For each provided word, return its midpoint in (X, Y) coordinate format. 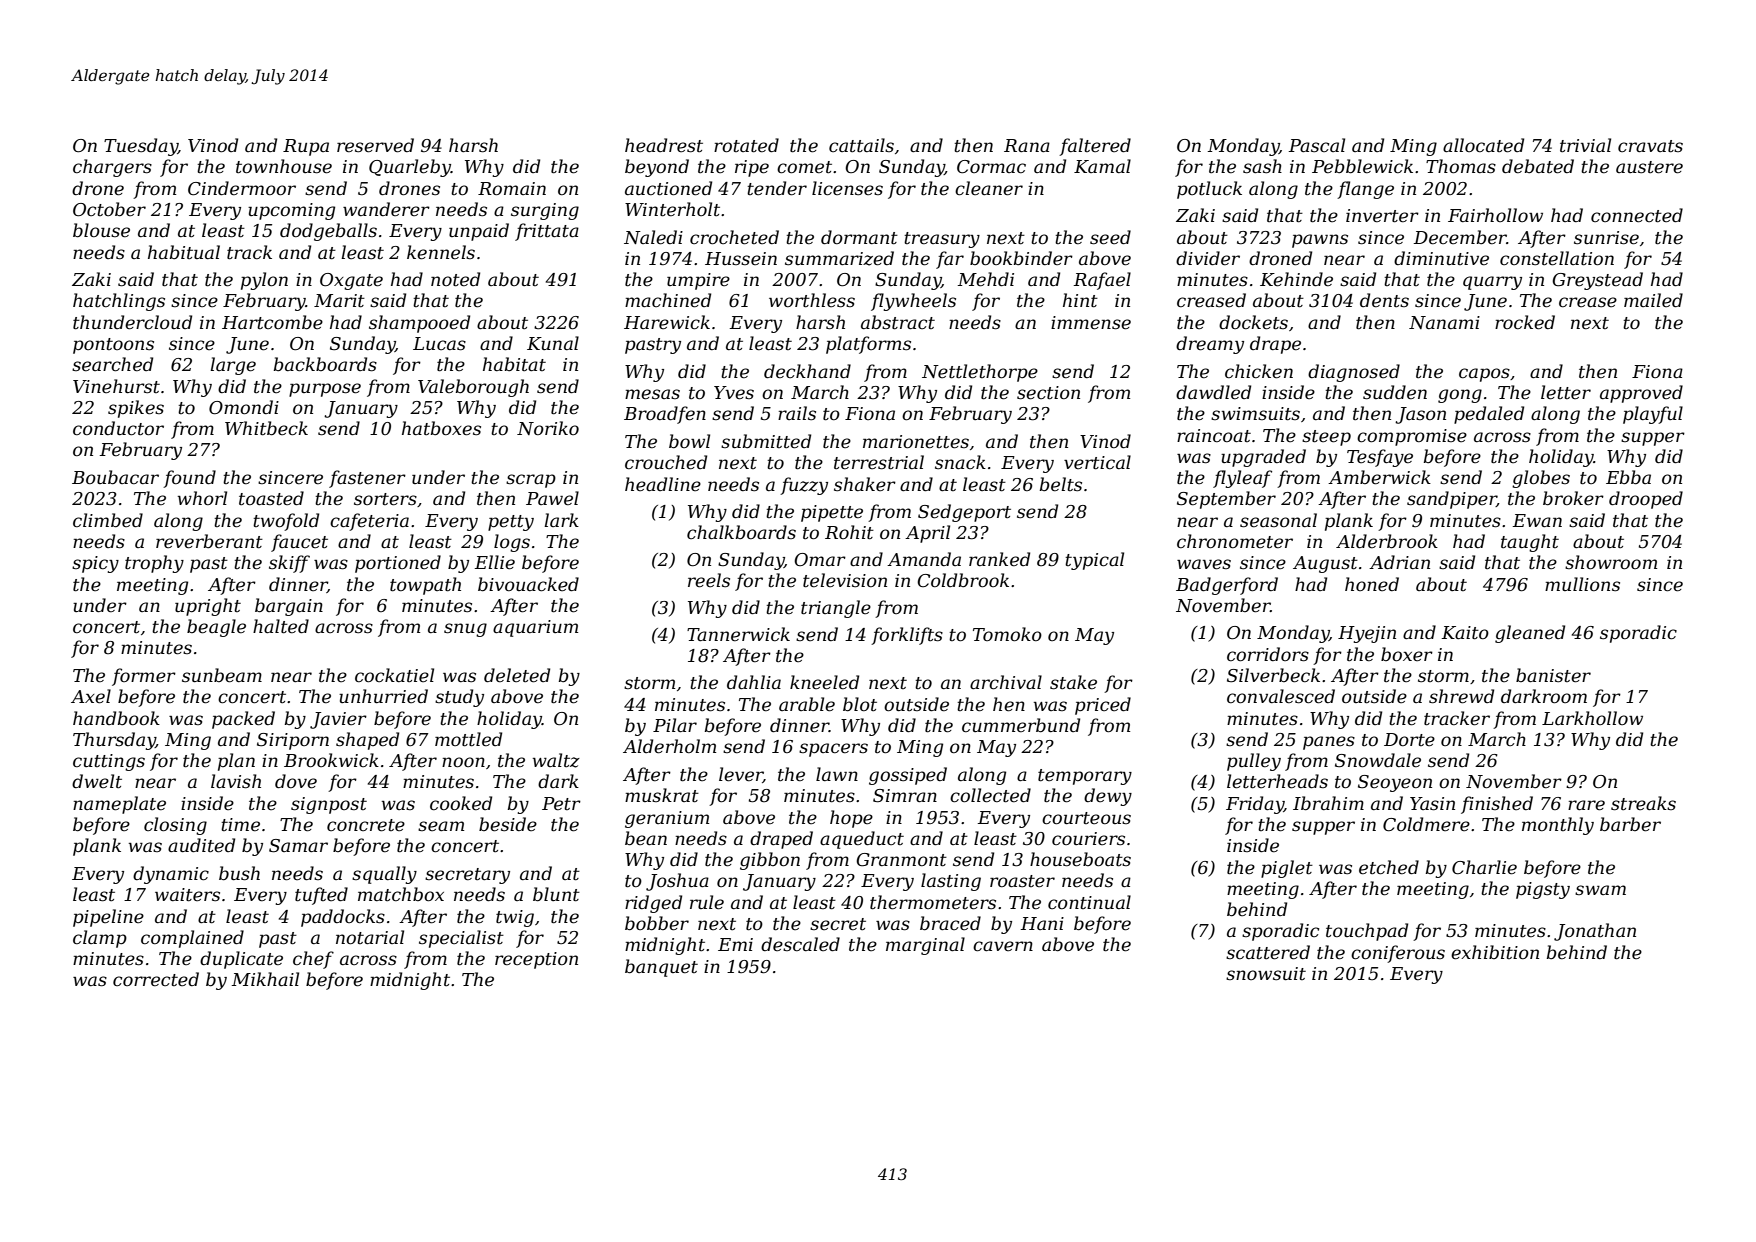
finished (1497, 805)
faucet (299, 543)
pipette (832, 513)
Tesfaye (1380, 458)
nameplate (119, 805)
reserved (375, 145)
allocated (1483, 145)
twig (515, 918)
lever (741, 775)
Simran (905, 796)
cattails (861, 145)
